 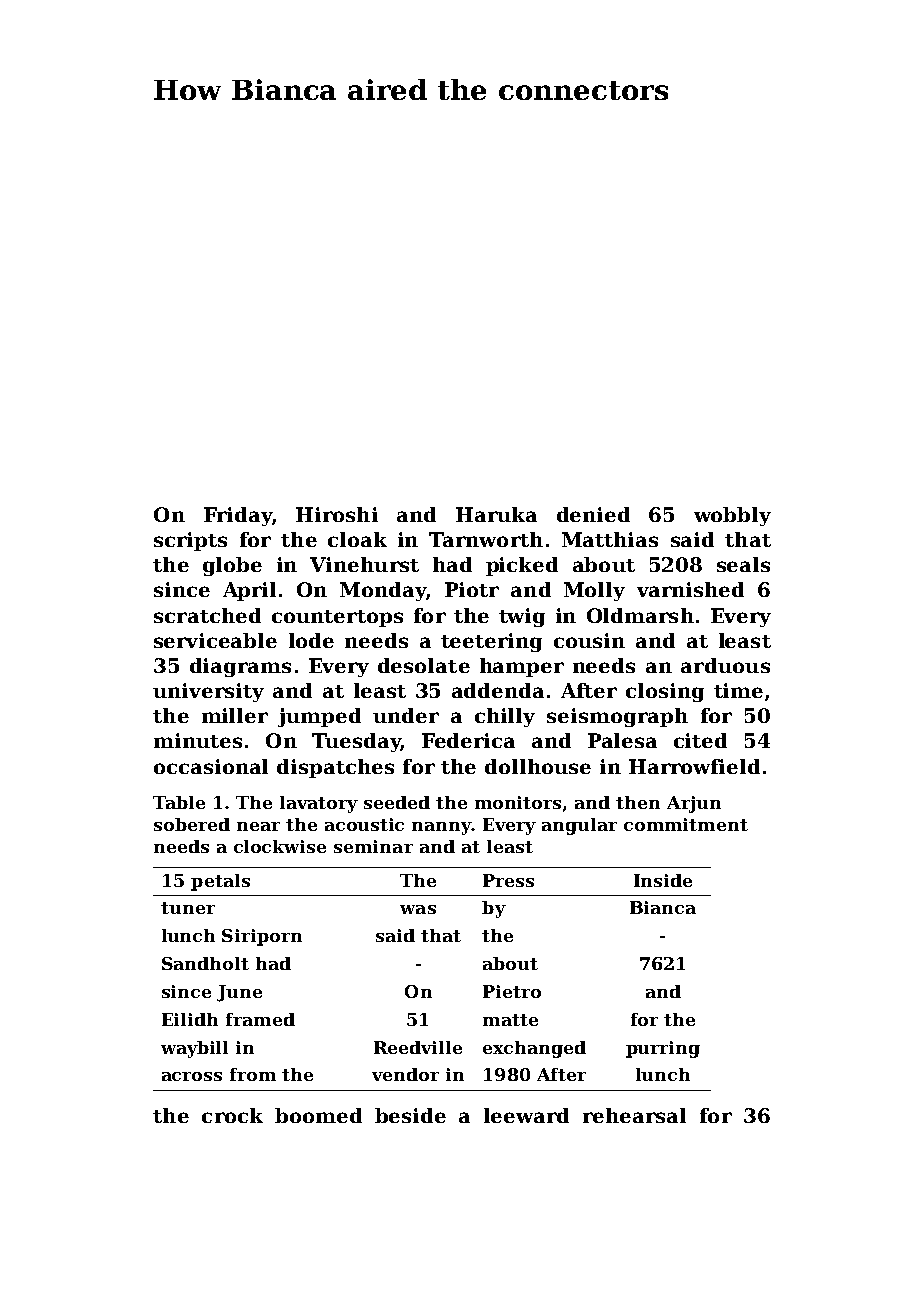 What do you see at coordinates (634, 1115) in the screenshot?
I see `rehearsal` at bounding box center [634, 1115].
